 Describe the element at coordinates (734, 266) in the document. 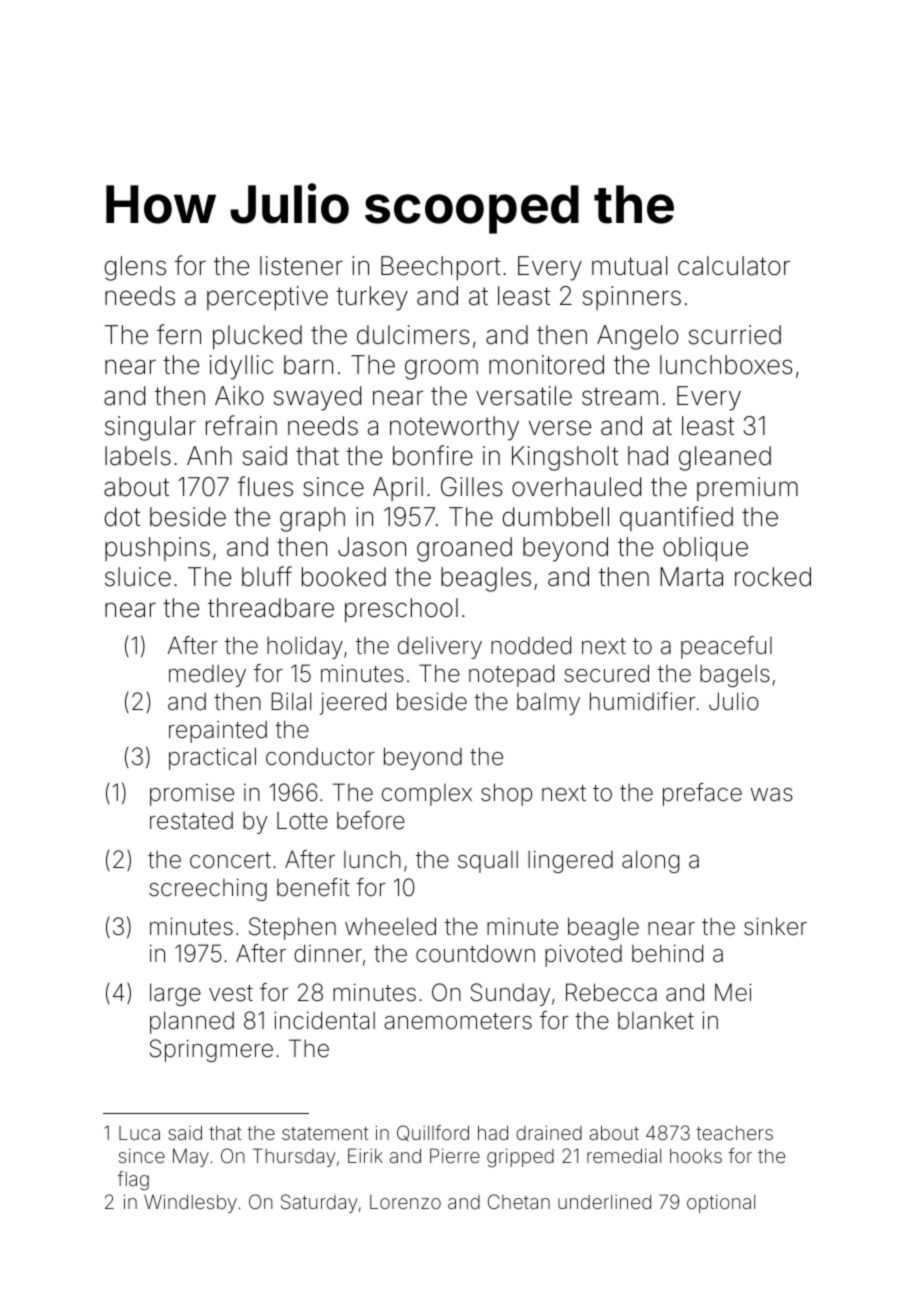

I see `calculator` at that location.
